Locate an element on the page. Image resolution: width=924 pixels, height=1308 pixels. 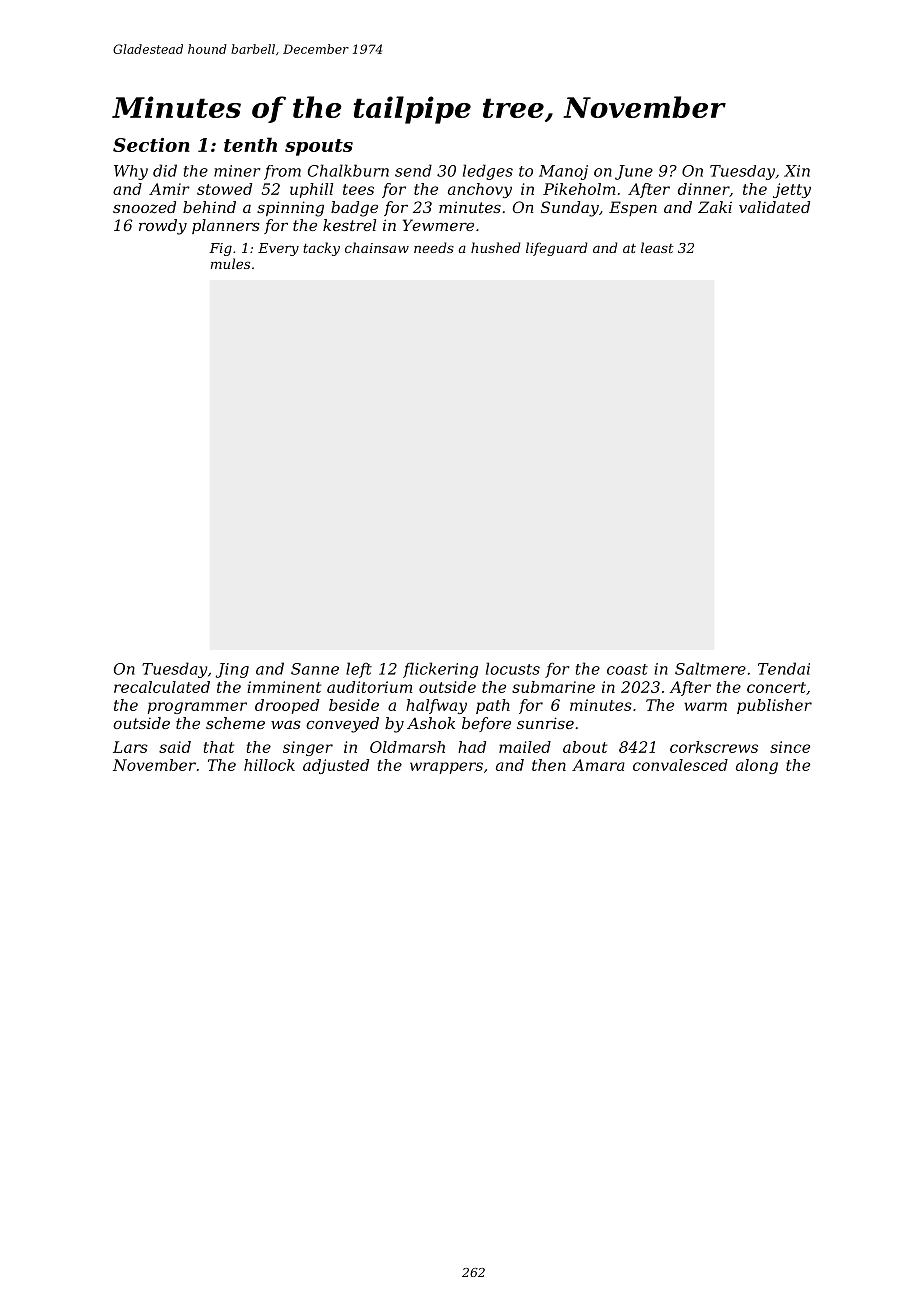
Saltmere is located at coordinates (710, 668).
